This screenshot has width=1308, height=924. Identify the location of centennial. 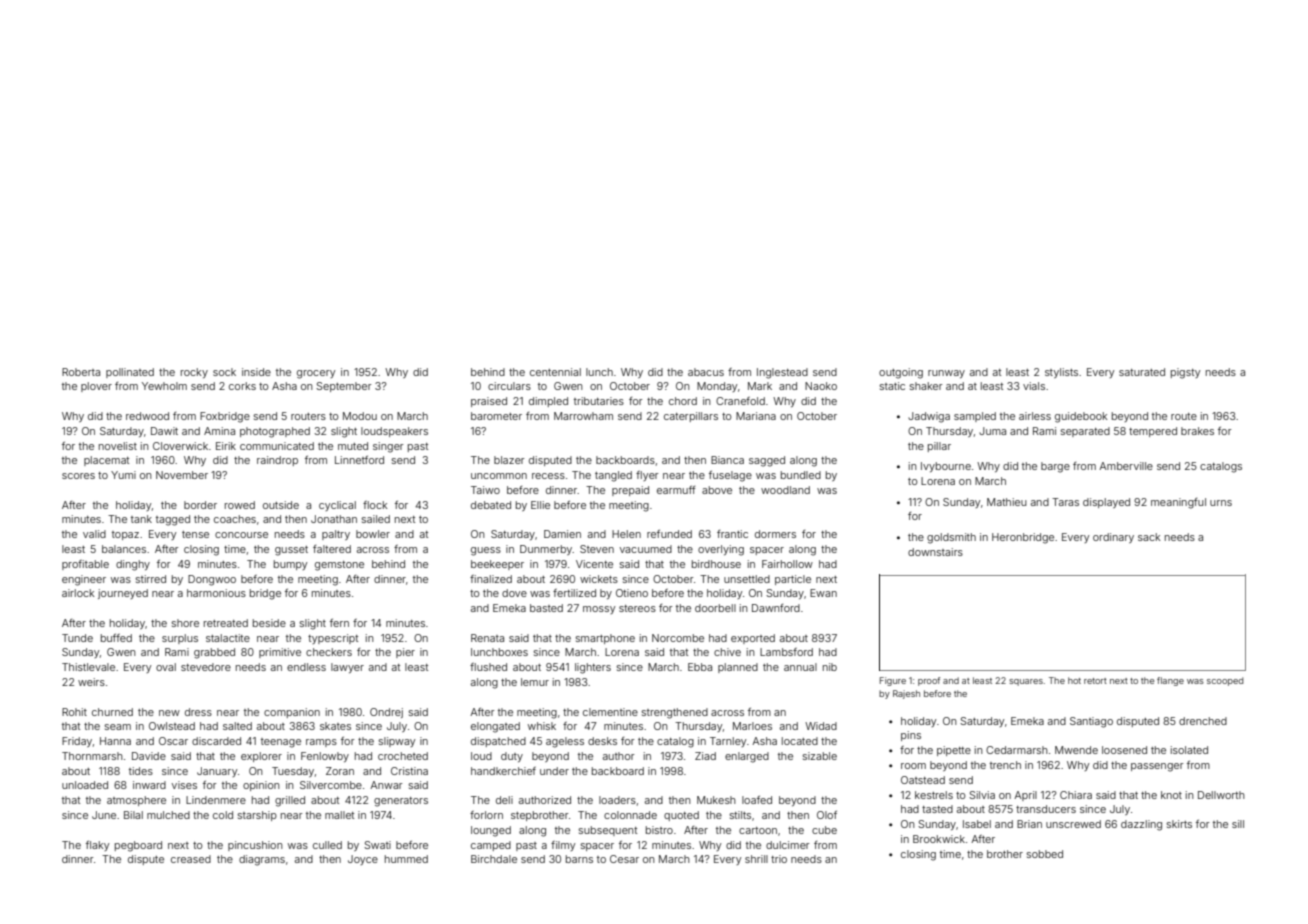
(555, 372).
